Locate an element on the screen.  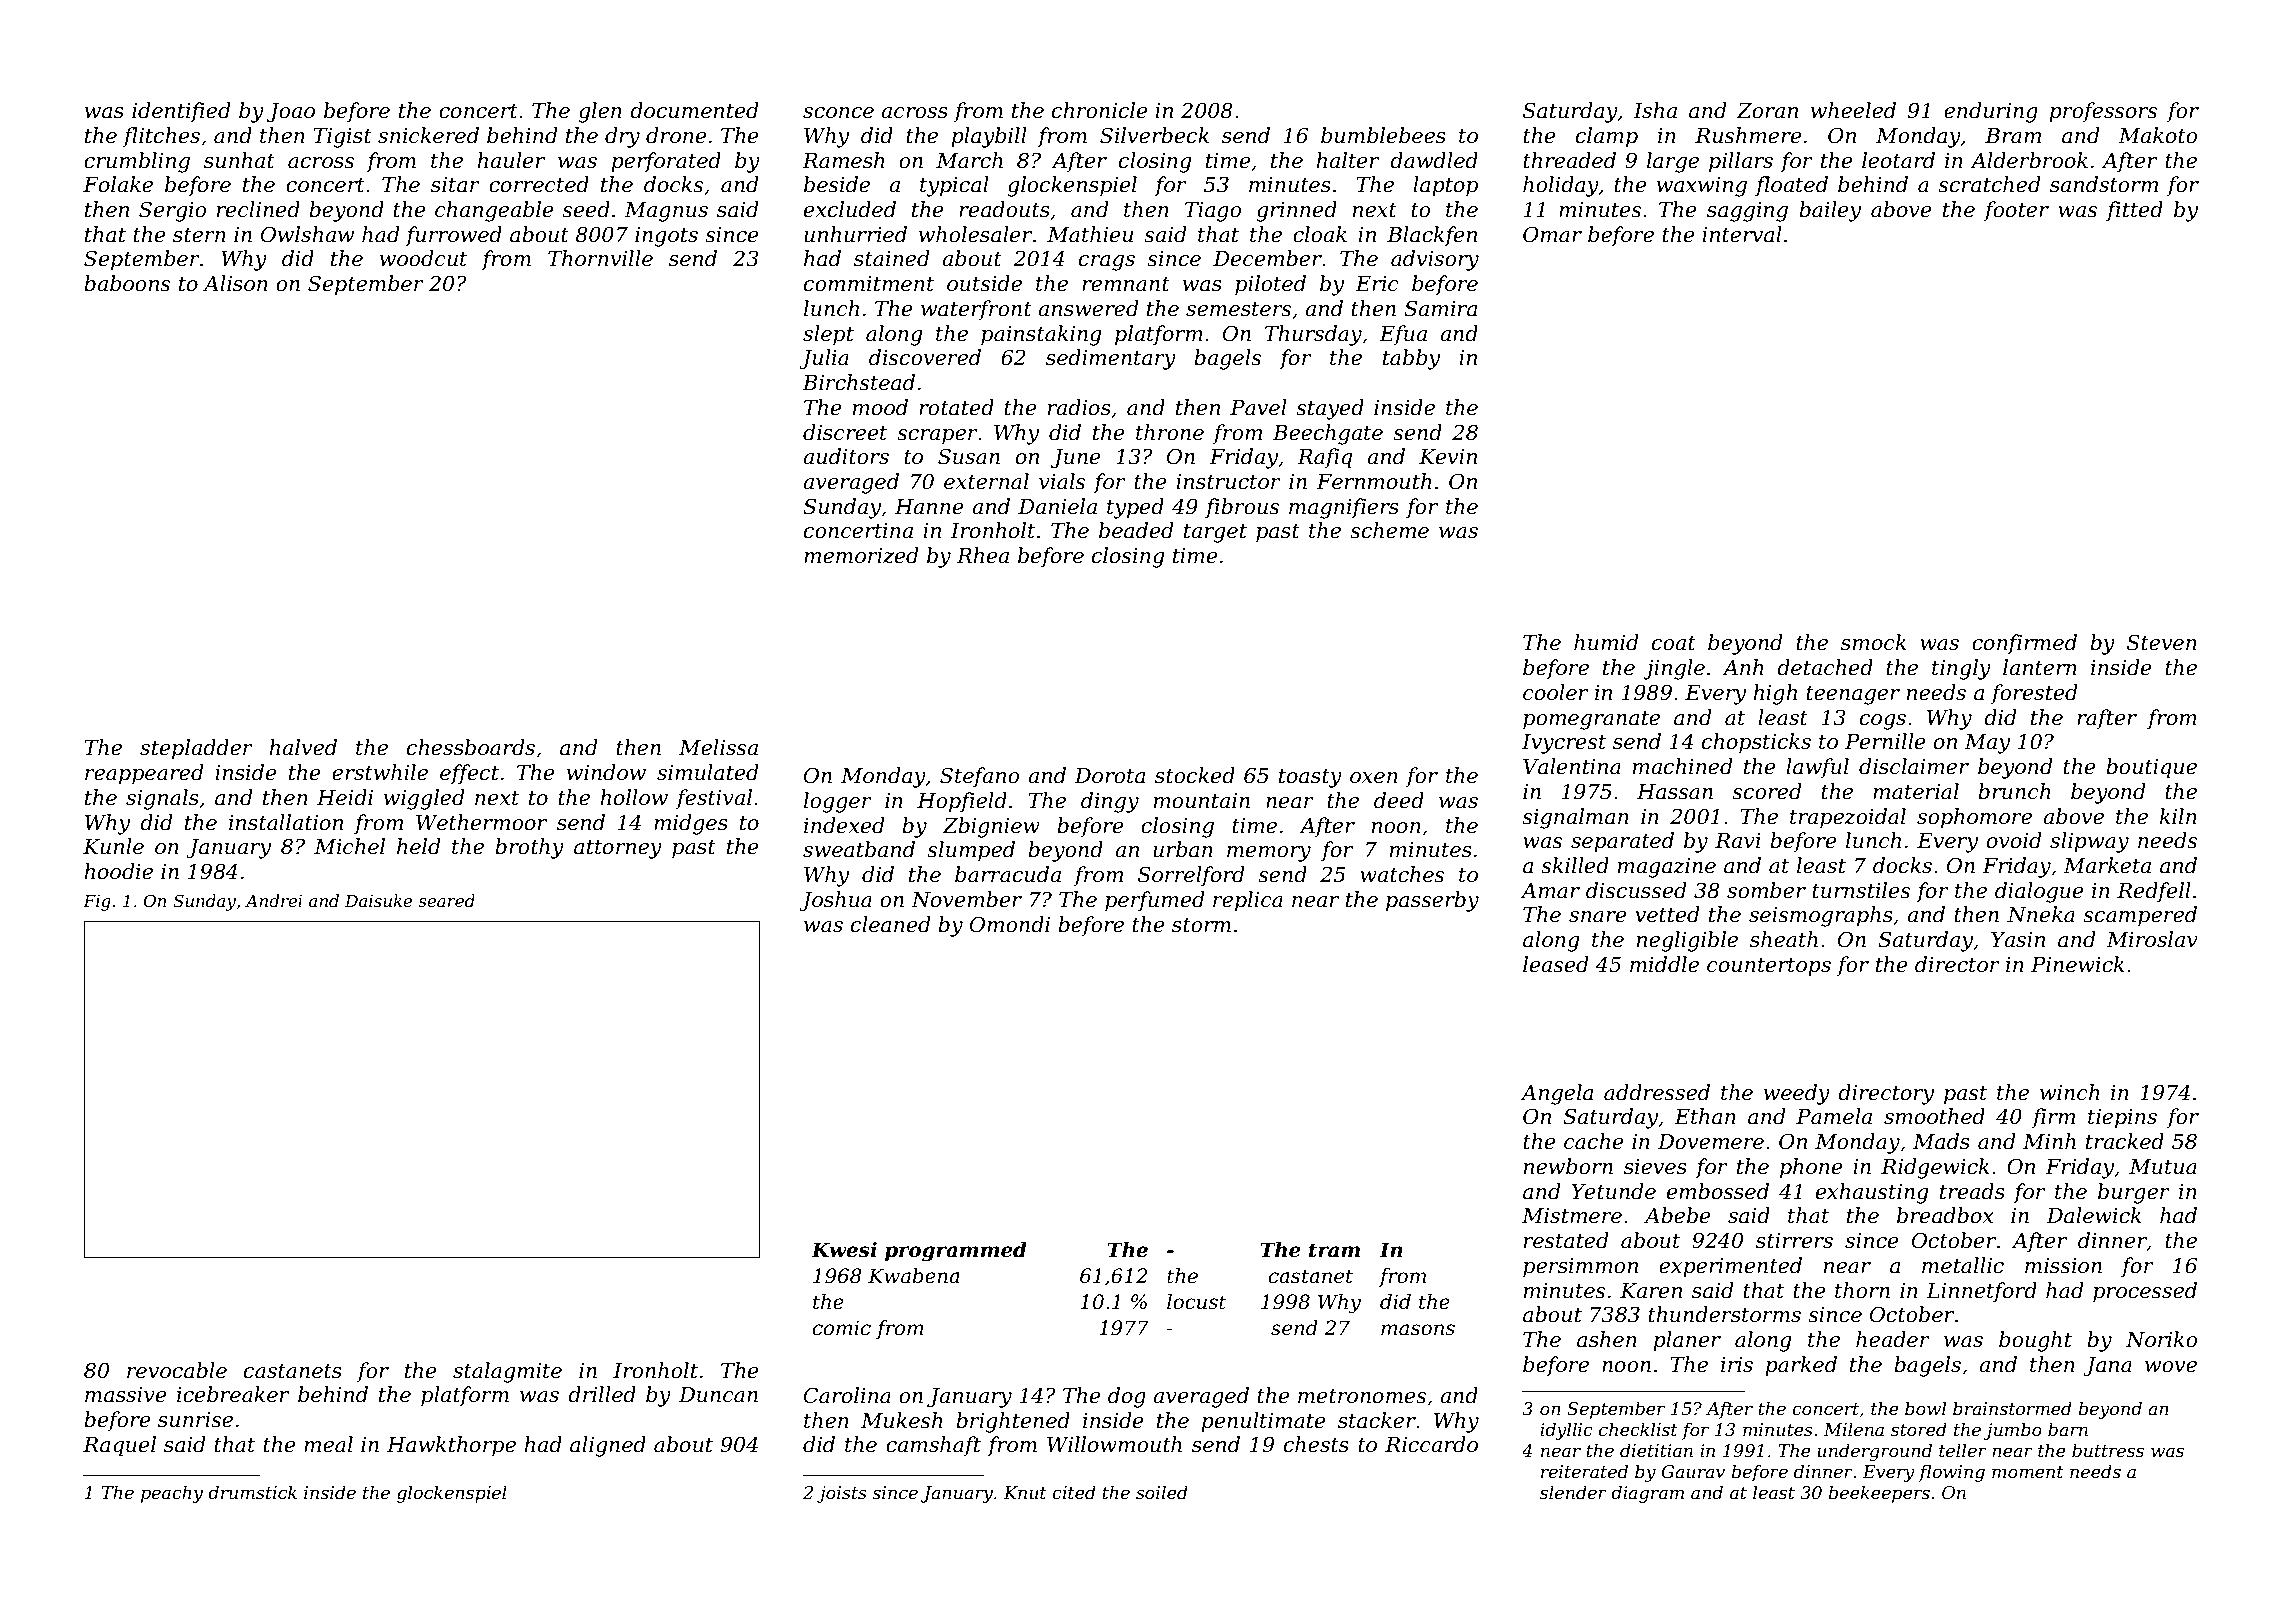
oxen is located at coordinates (1374, 778).
